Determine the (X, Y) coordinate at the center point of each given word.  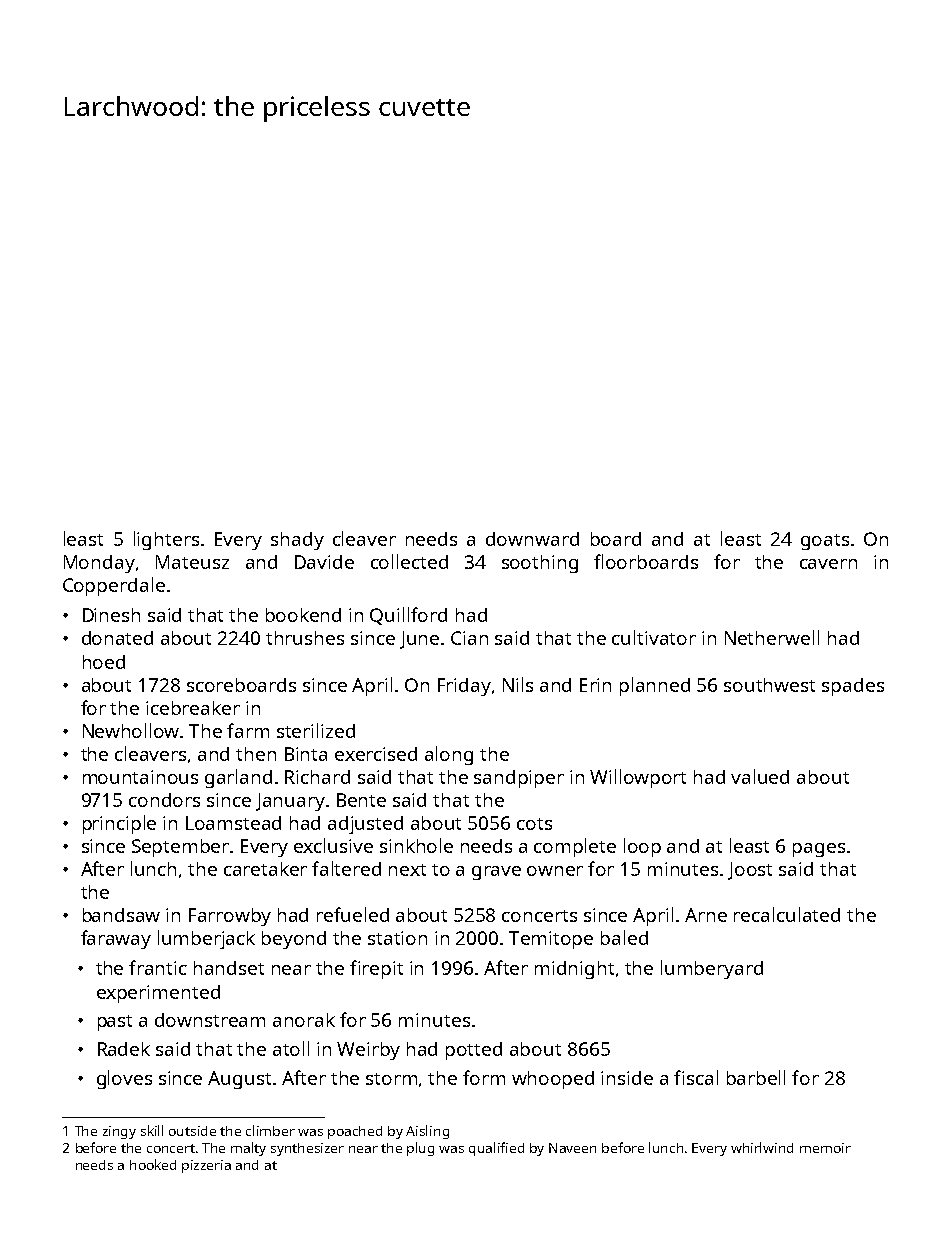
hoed (104, 662)
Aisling (427, 1132)
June (419, 640)
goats (825, 542)
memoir (825, 1148)
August (239, 1080)
